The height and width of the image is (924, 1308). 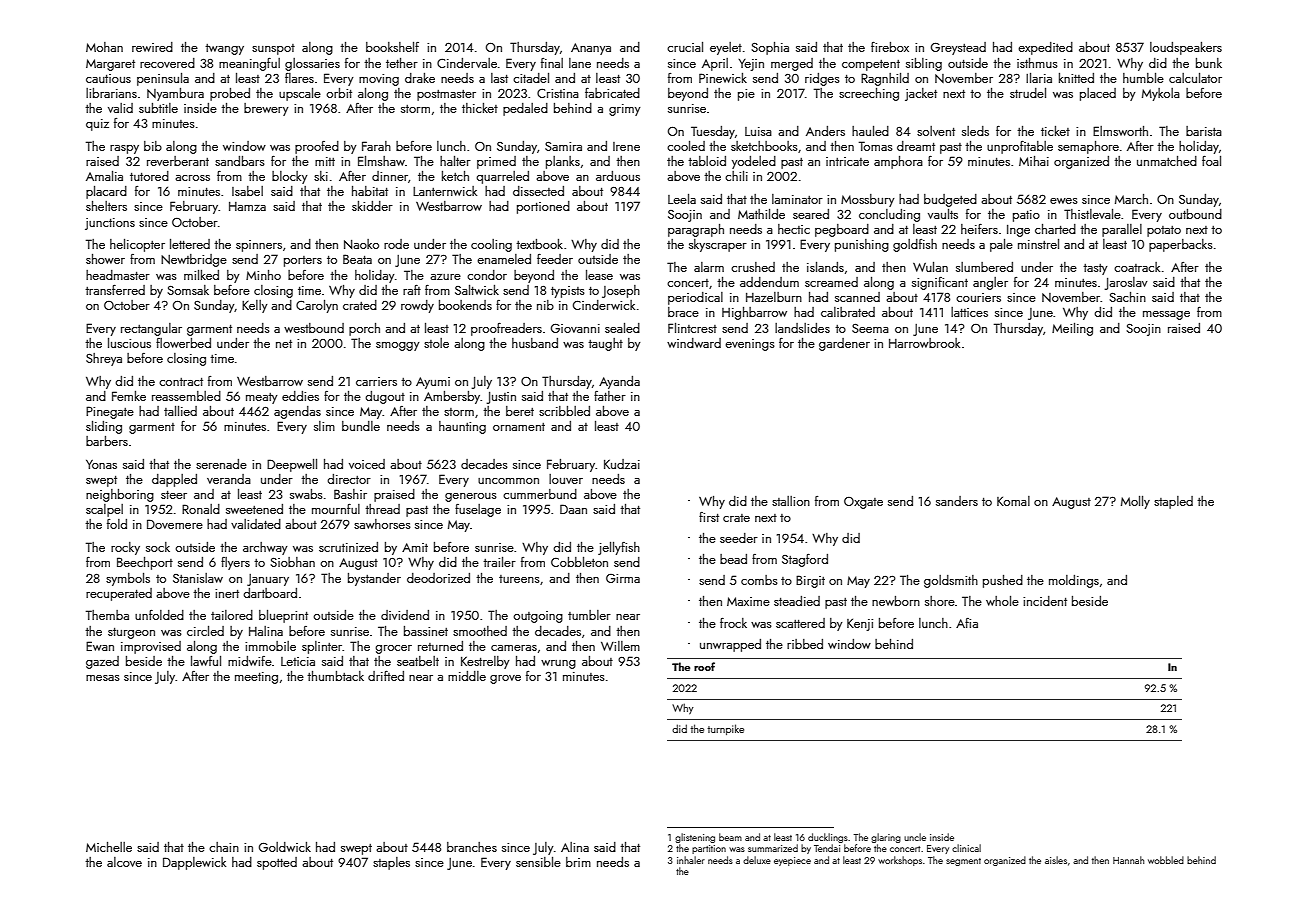 I want to click on stapled, so click(x=1173, y=502).
